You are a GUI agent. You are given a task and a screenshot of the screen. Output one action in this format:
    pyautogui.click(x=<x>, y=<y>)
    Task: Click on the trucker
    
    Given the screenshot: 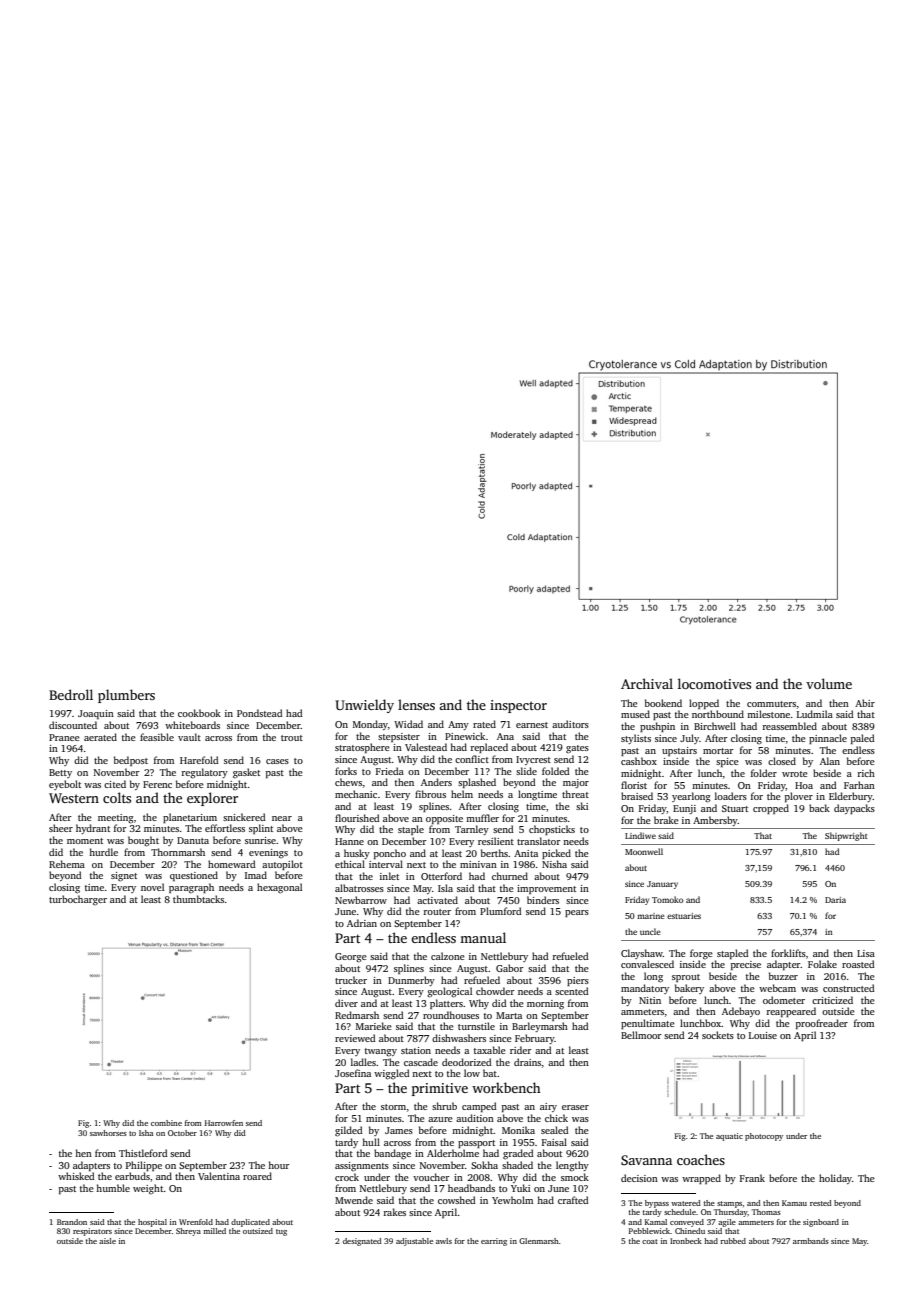 What is the action you would take?
    pyautogui.click(x=351, y=980)
